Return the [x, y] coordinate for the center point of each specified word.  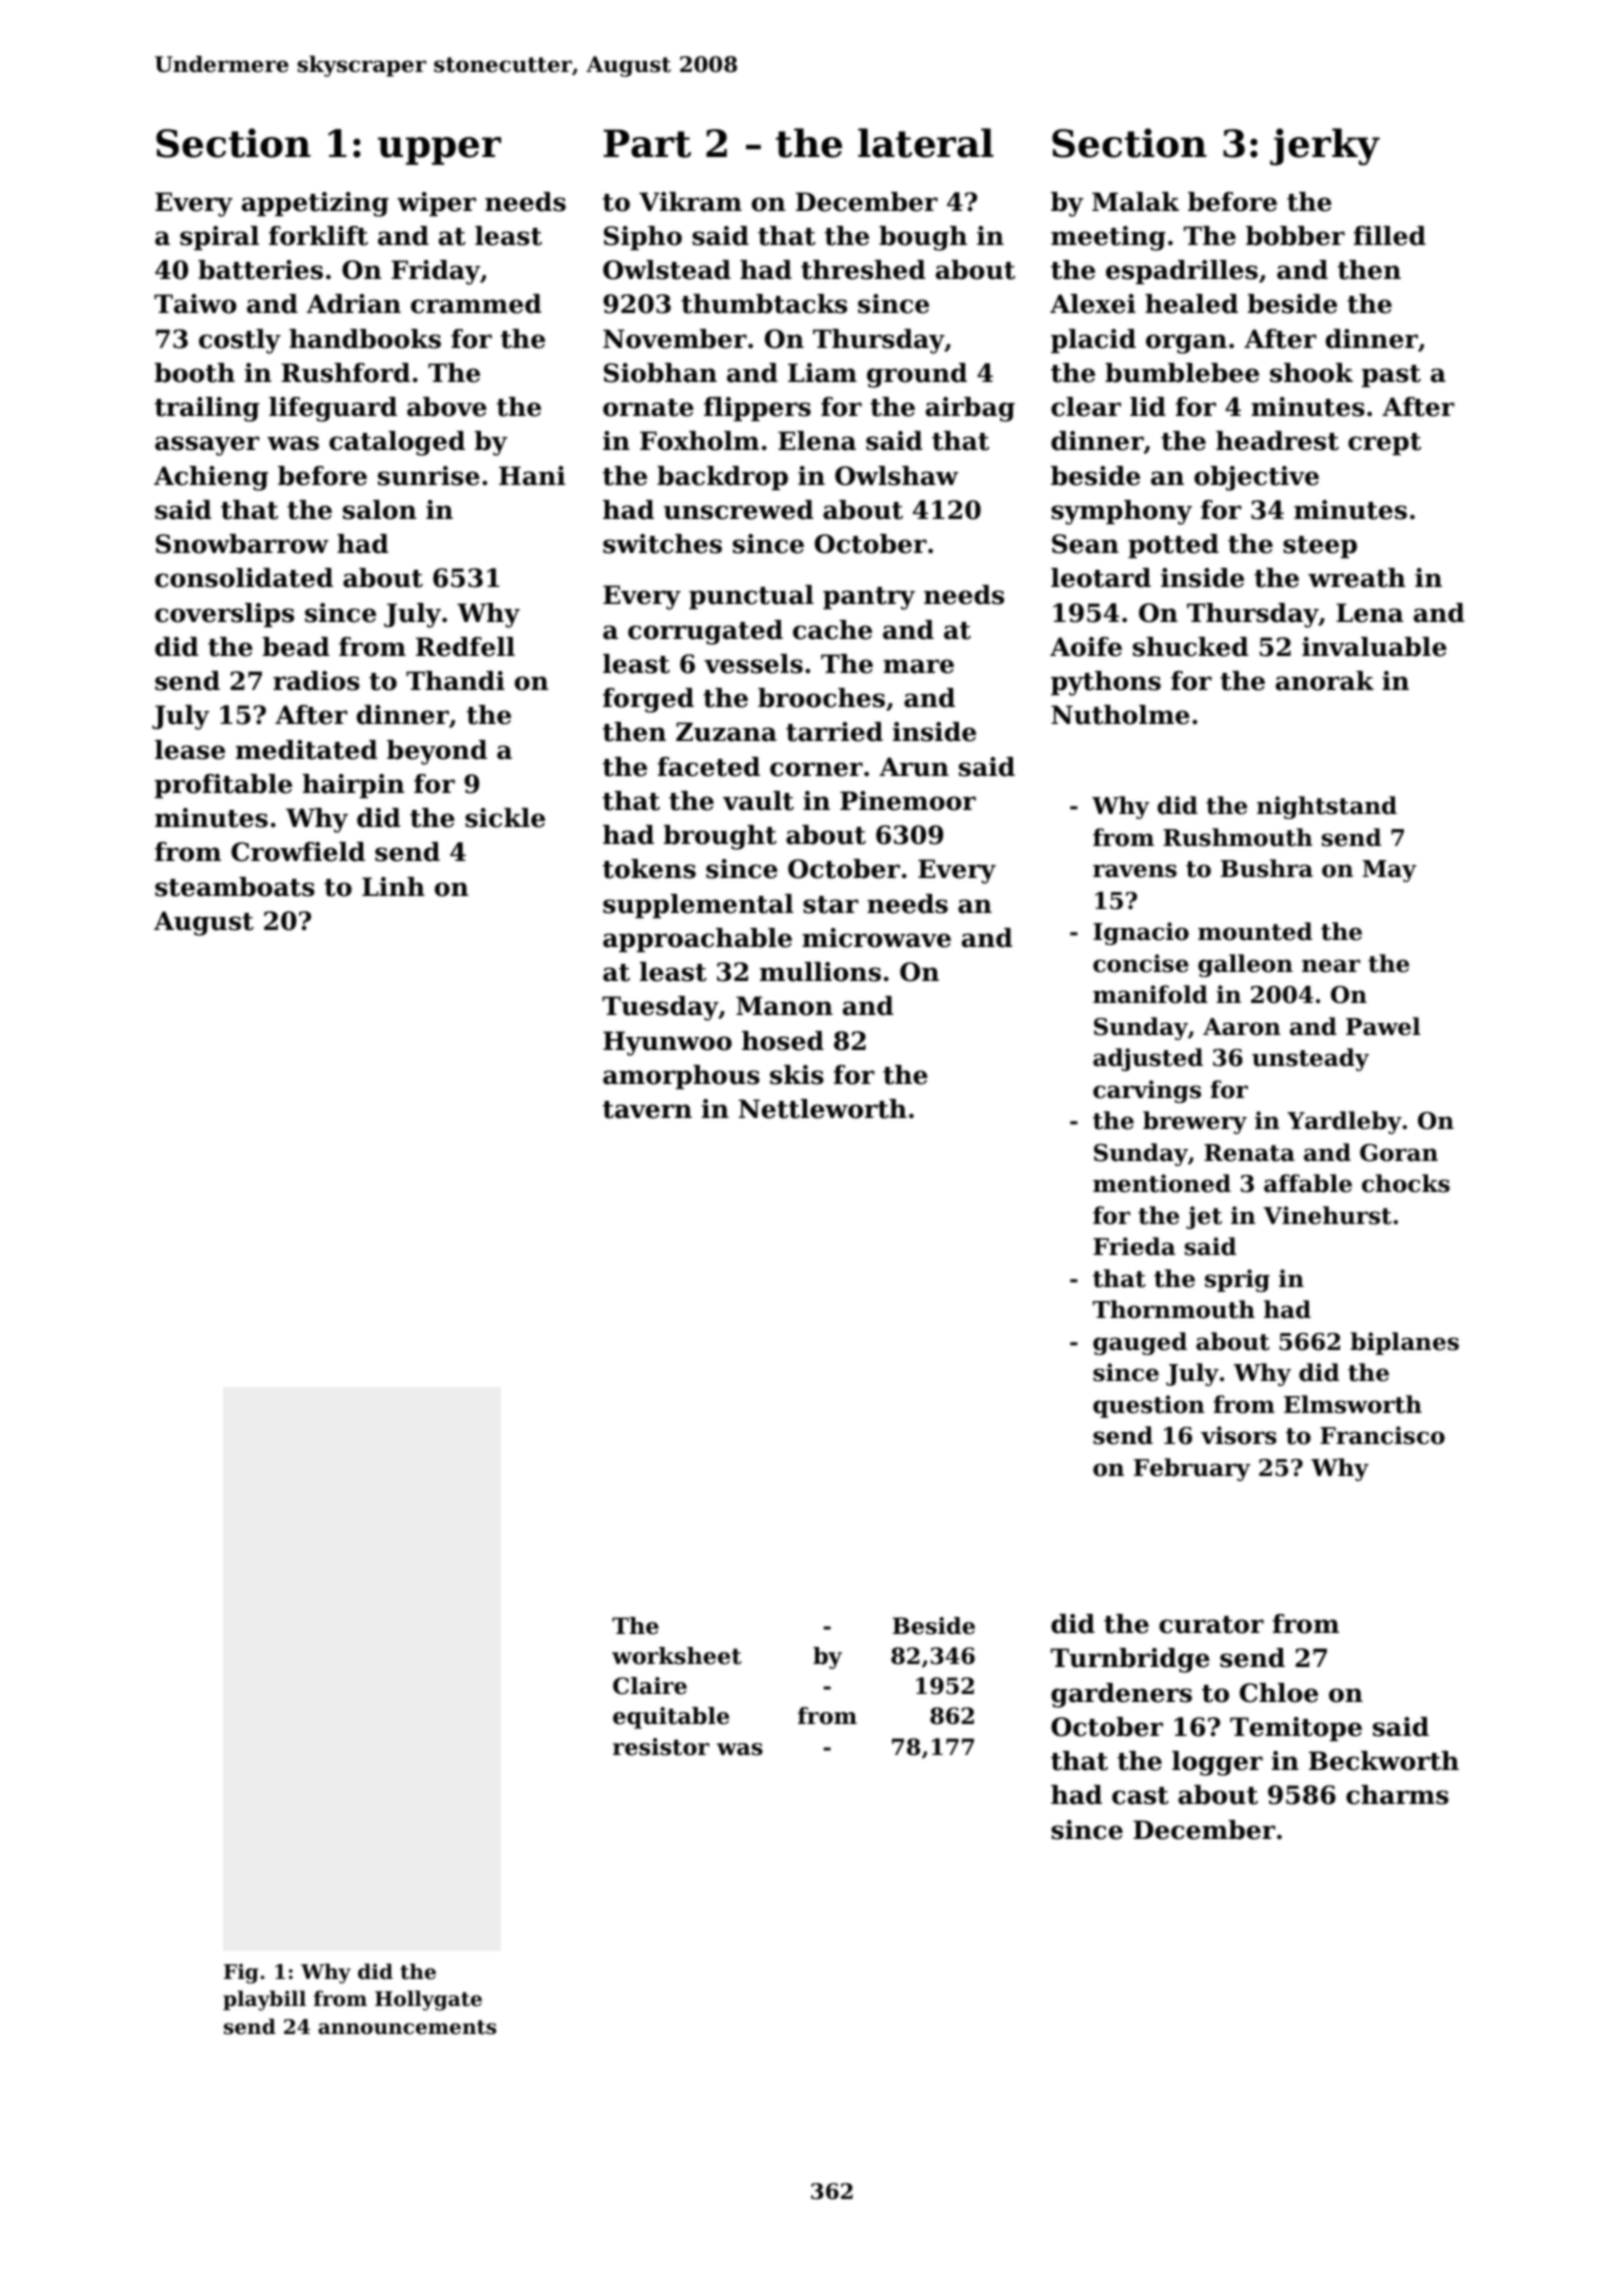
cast [1140, 1796]
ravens [1135, 871]
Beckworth [1384, 1761]
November [675, 339]
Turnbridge [1130, 1660]
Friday [435, 272]
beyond [437, 752]
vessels [753, 664]
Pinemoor [908, 801]
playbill [264, 2000]
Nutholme [1120, 715]
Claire [650, 1686]
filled [1390, 236]
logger [1217, 1763]
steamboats [235, 887]
